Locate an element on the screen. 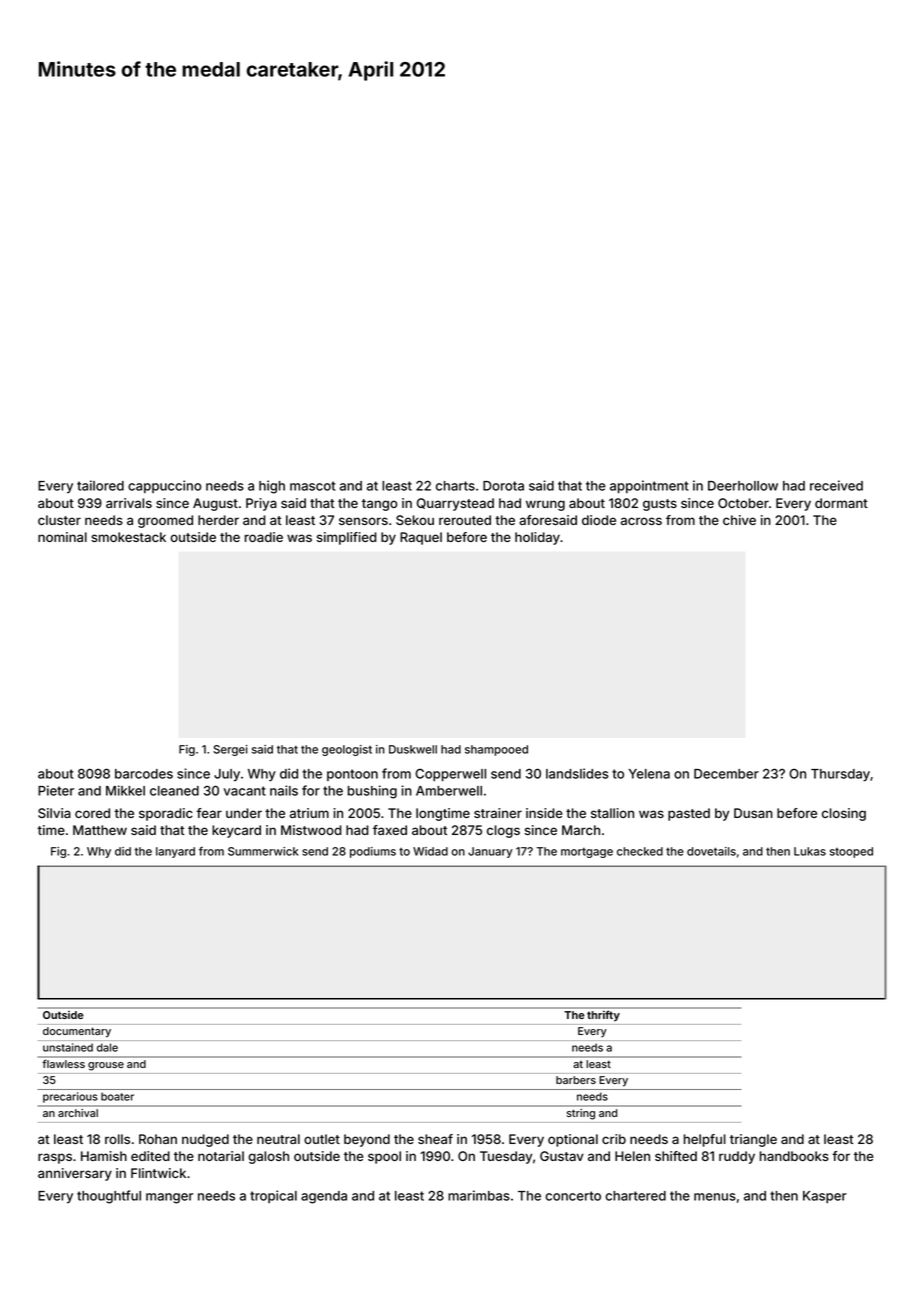 The width and height of the screenshot is (924, 1308). Lukas is located at coordinates (810, 851).
